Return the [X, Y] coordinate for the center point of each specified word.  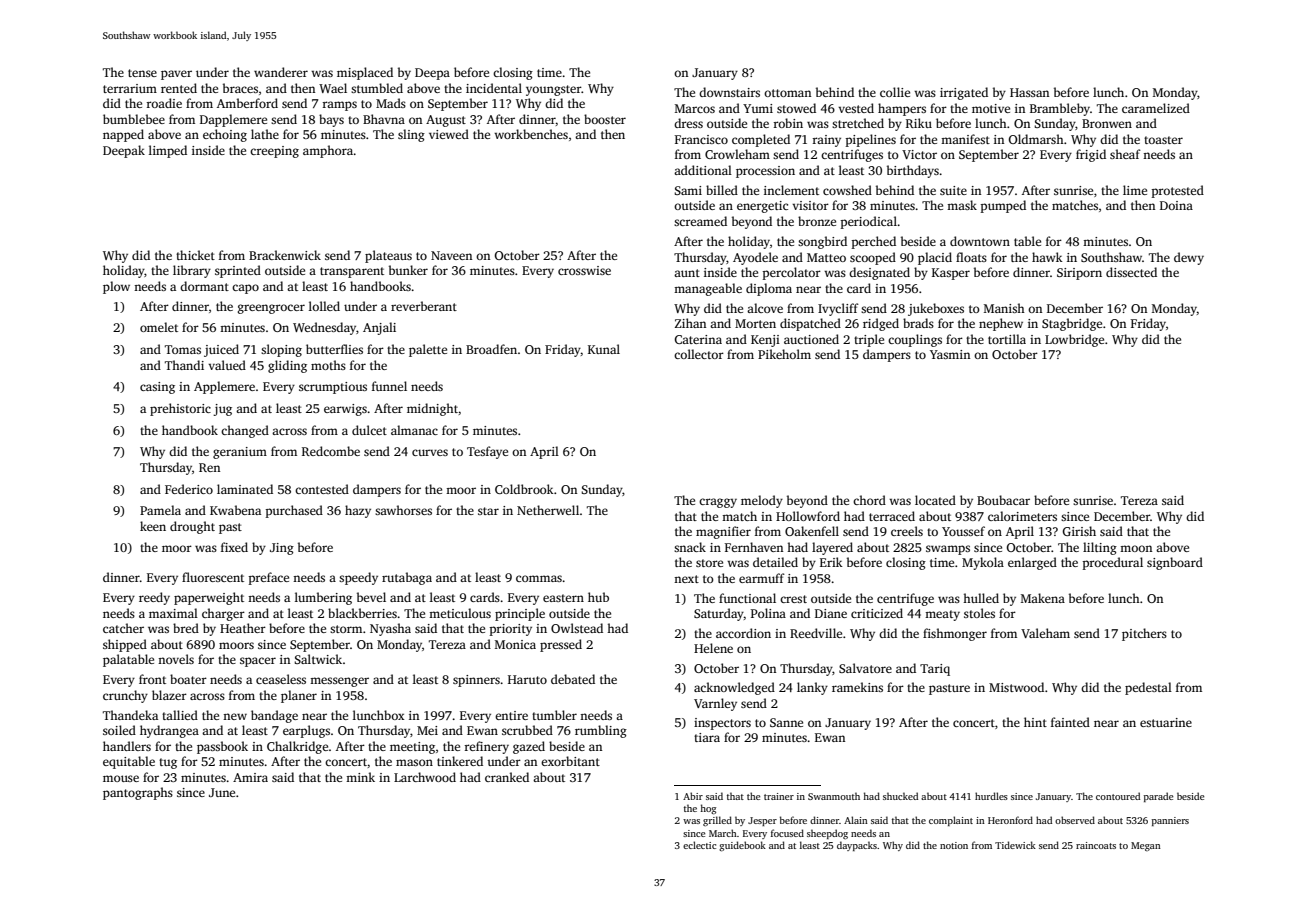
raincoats [1096, 845]
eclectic [699, 845]
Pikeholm [784, 354]
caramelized [1156, 108]
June [222, 792]
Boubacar [1003, 500]
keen [153, 526]
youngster [553, 90]
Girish [1079, 531]
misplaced [365, 73]
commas [539, 578]
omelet [159, 327]
